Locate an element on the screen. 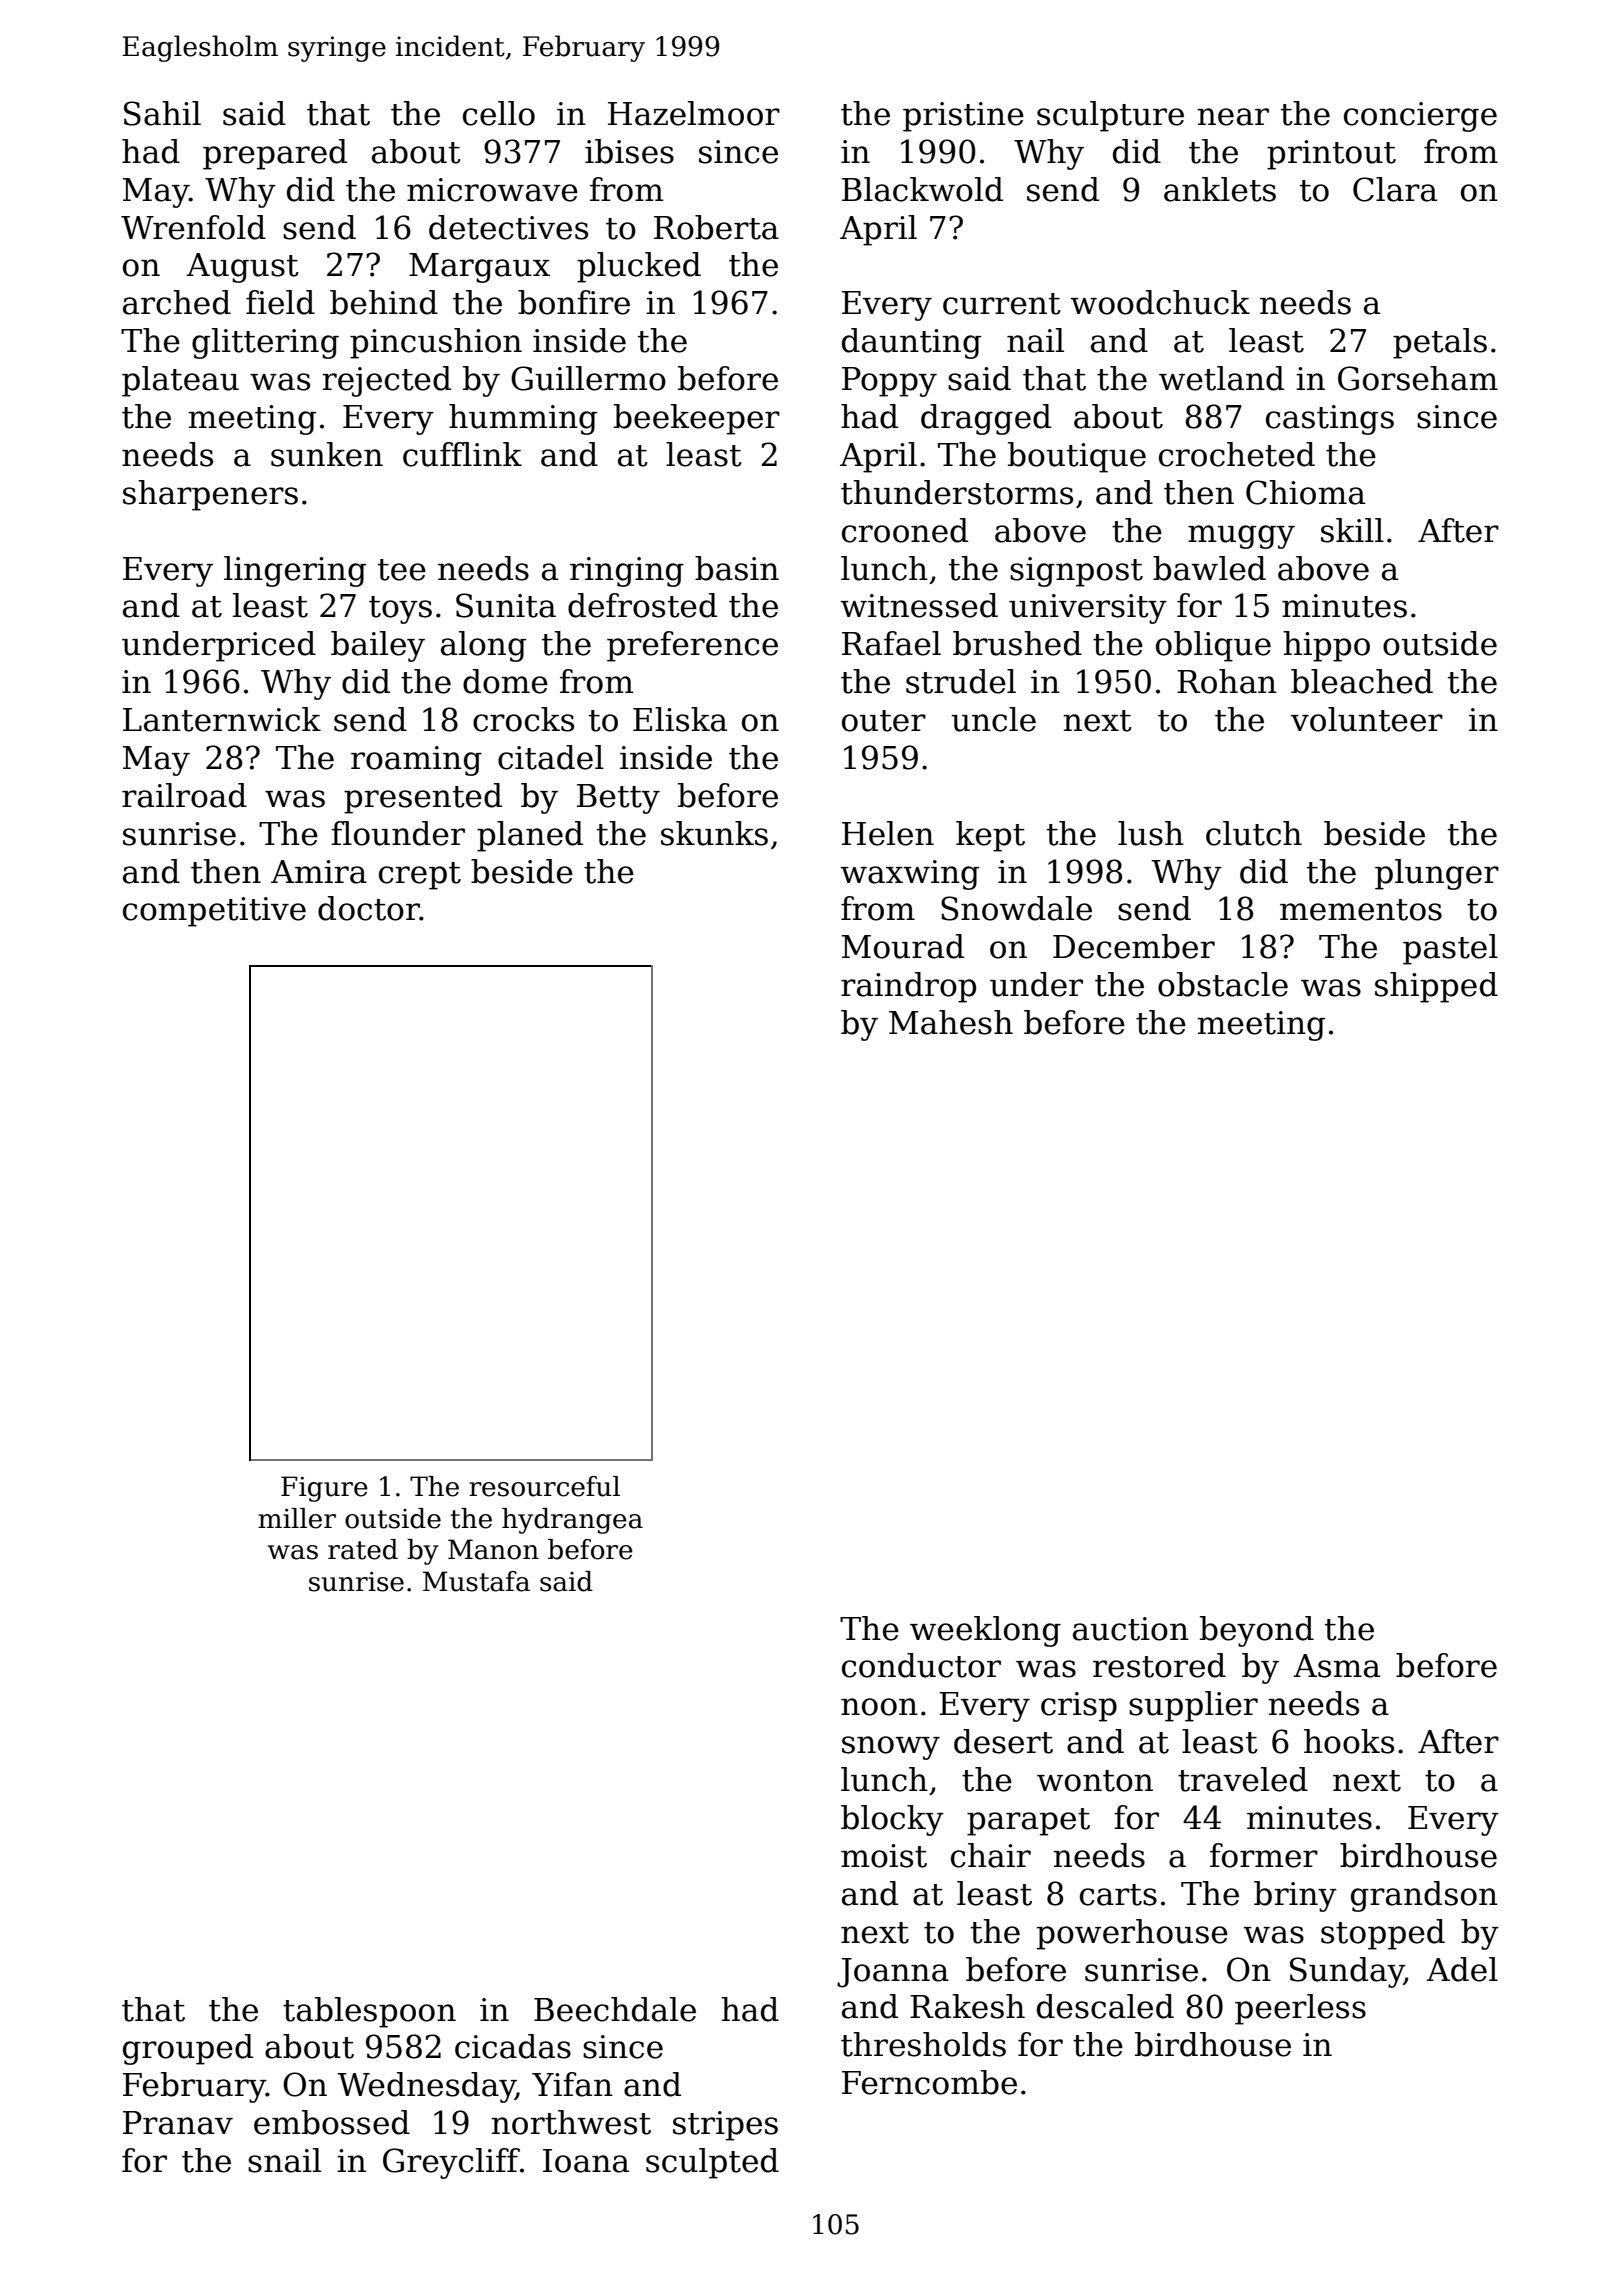 This screenshot has height=2292, width=1620. Figure is located at coordinates (324, 1489).
